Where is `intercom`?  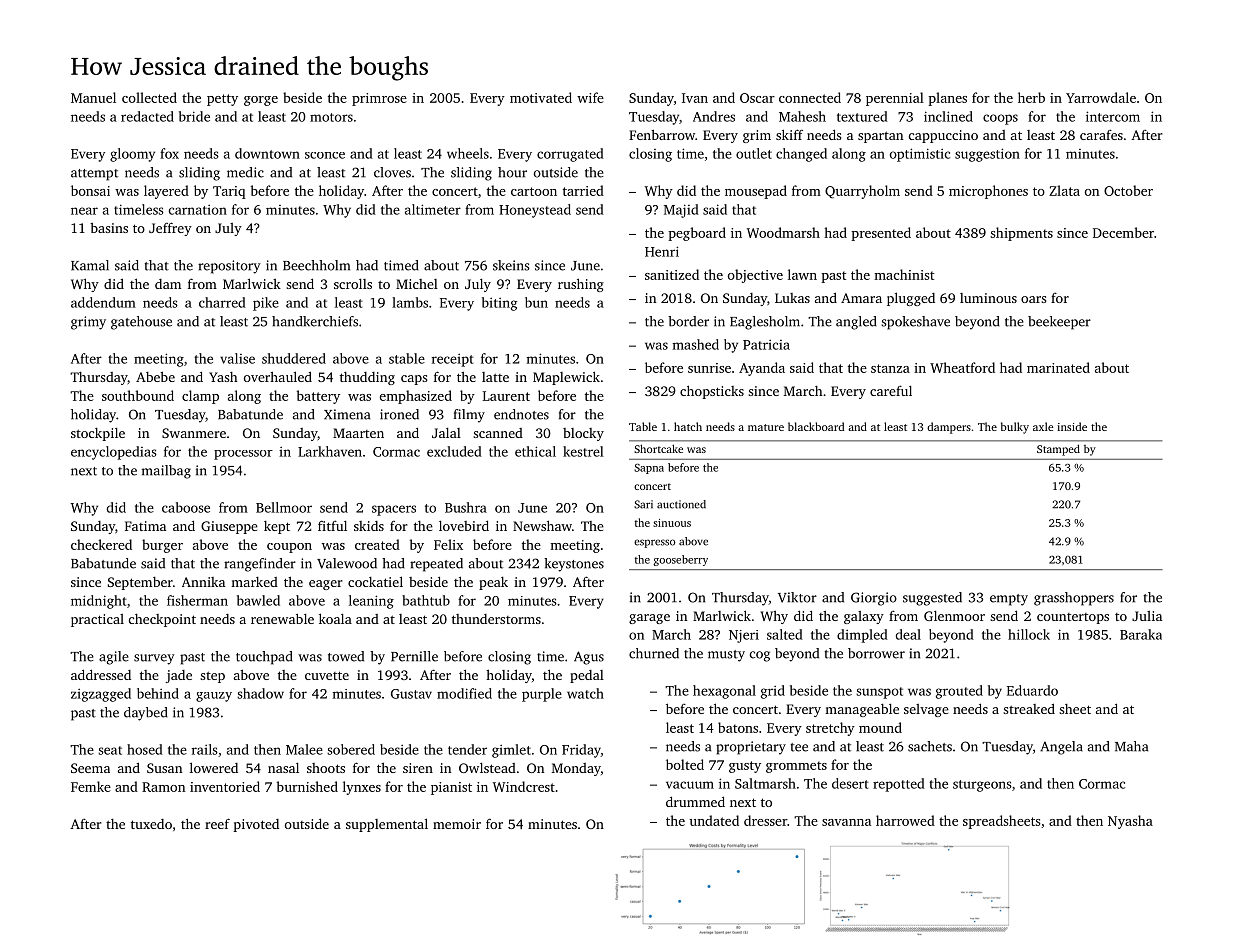 intercom is located at coordinates (1113, 116).
